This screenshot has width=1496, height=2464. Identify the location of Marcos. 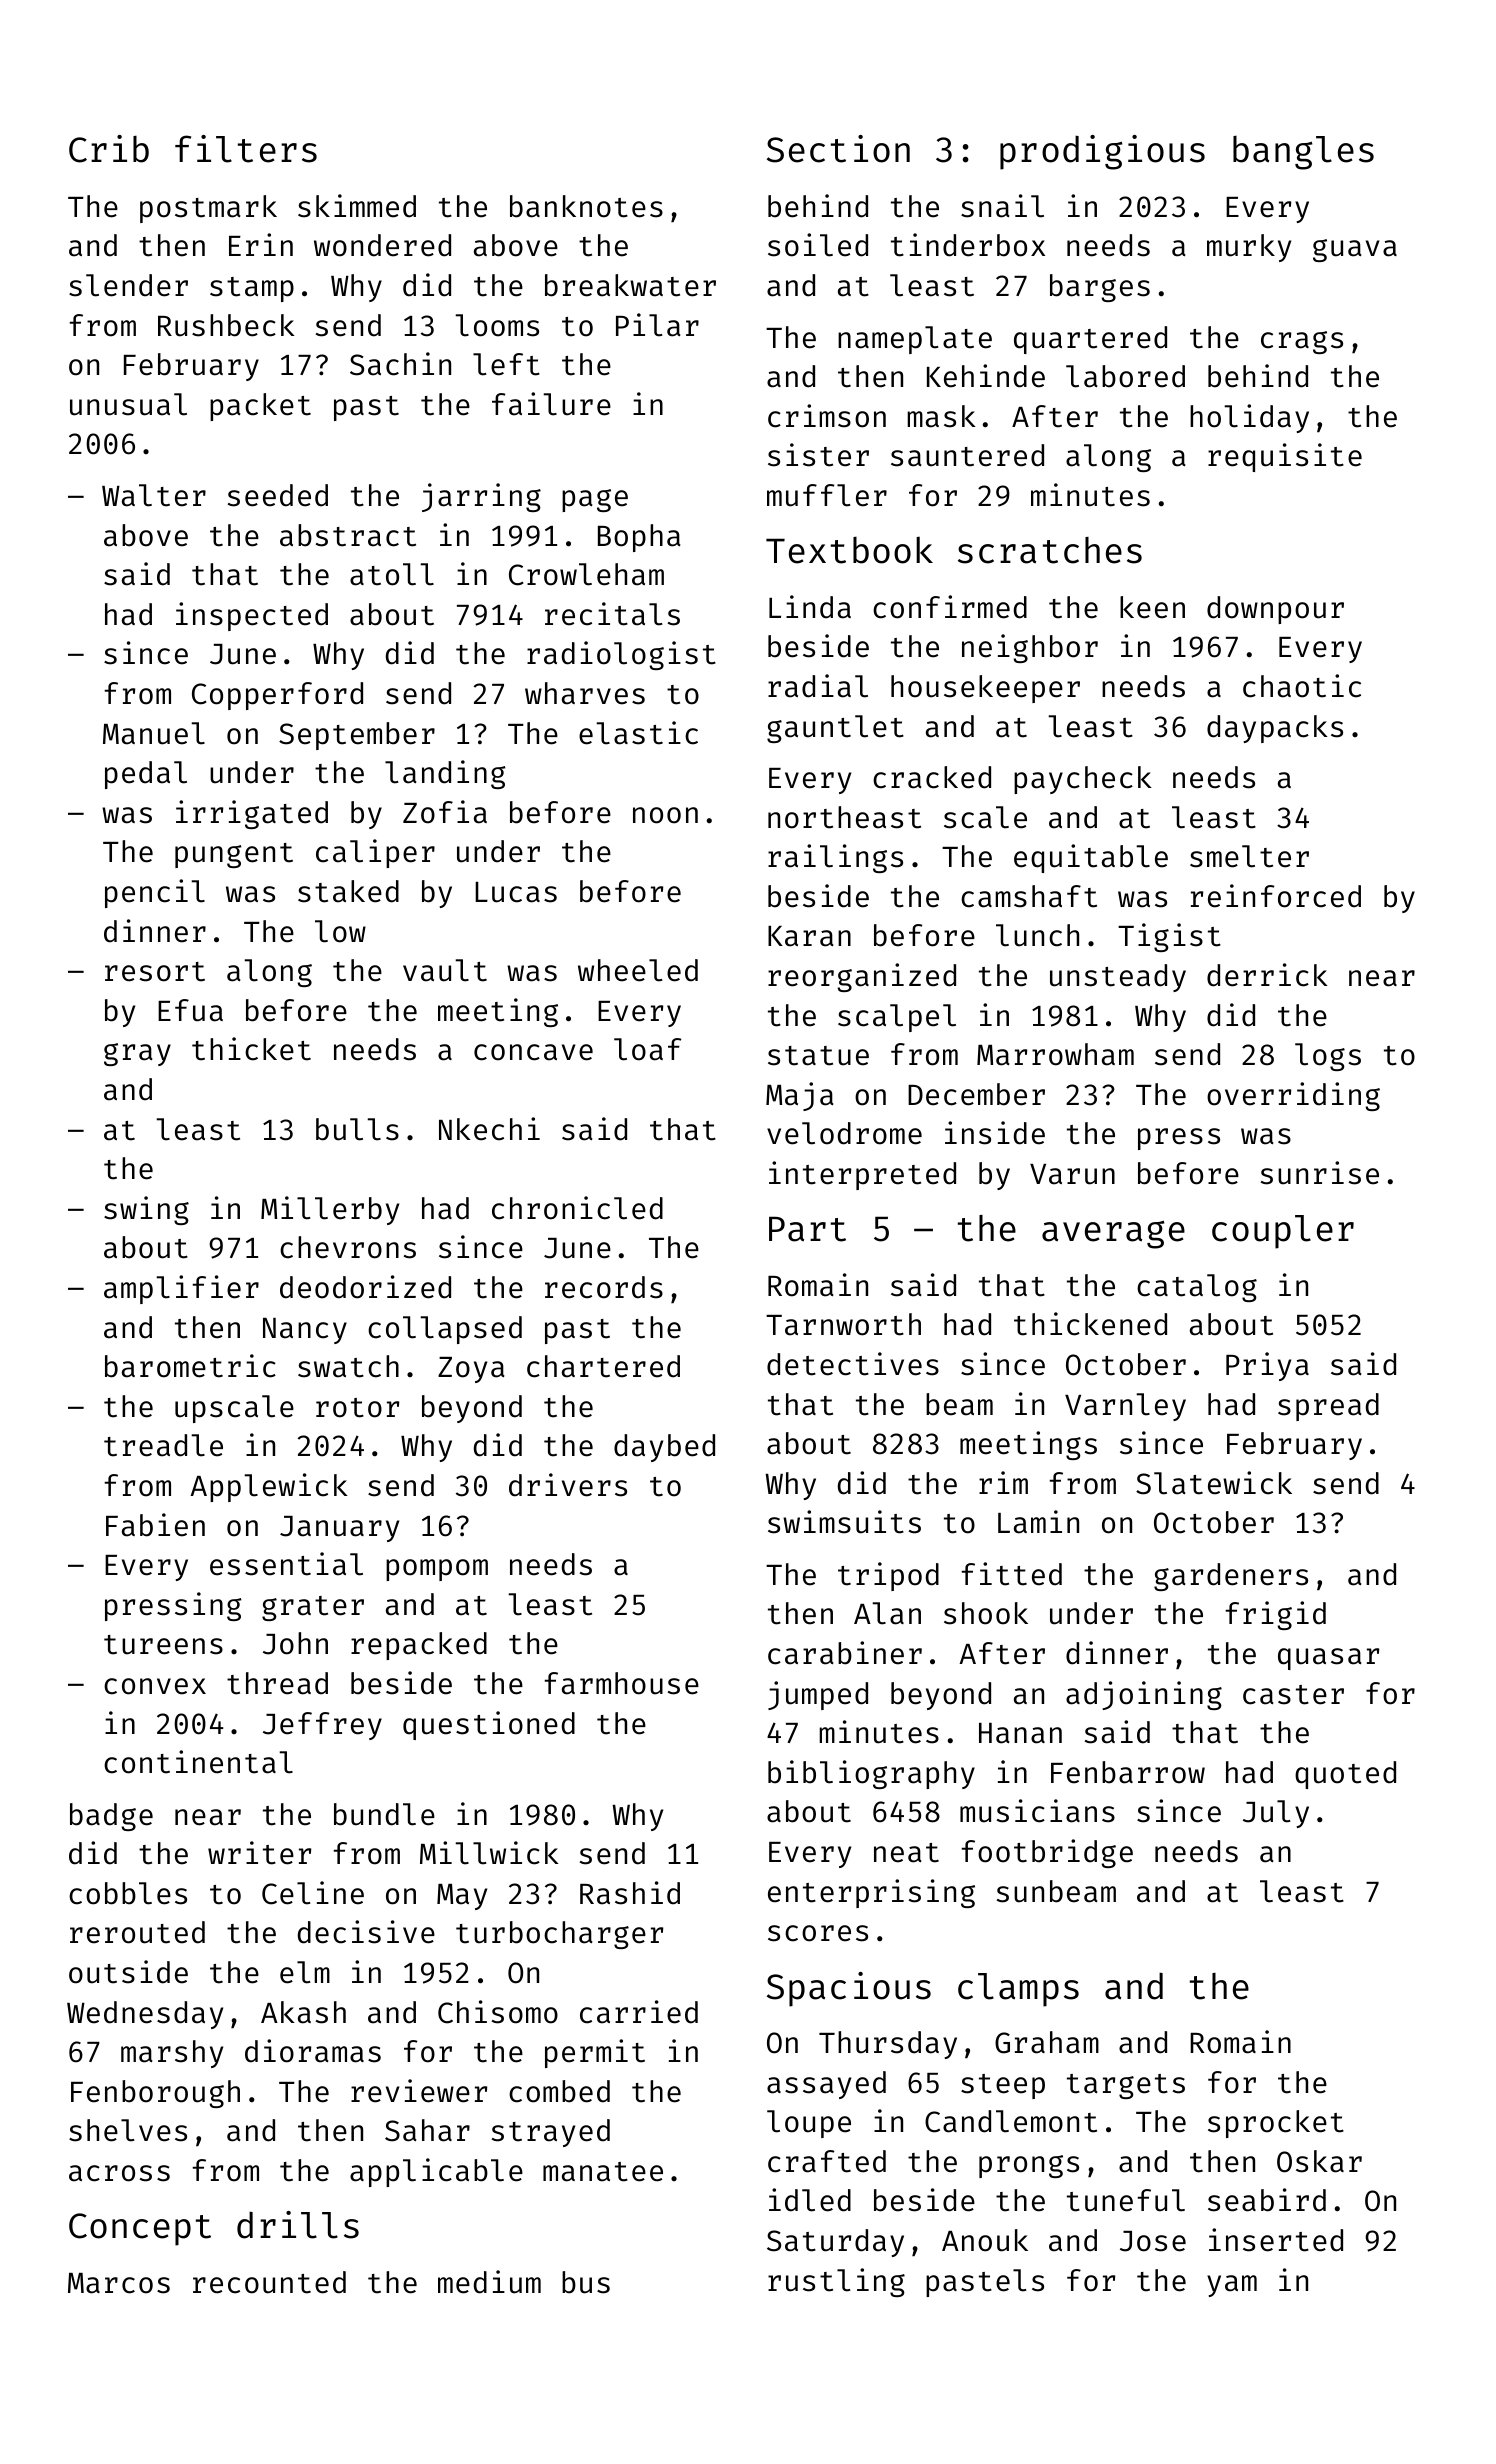
(119, 2283).
